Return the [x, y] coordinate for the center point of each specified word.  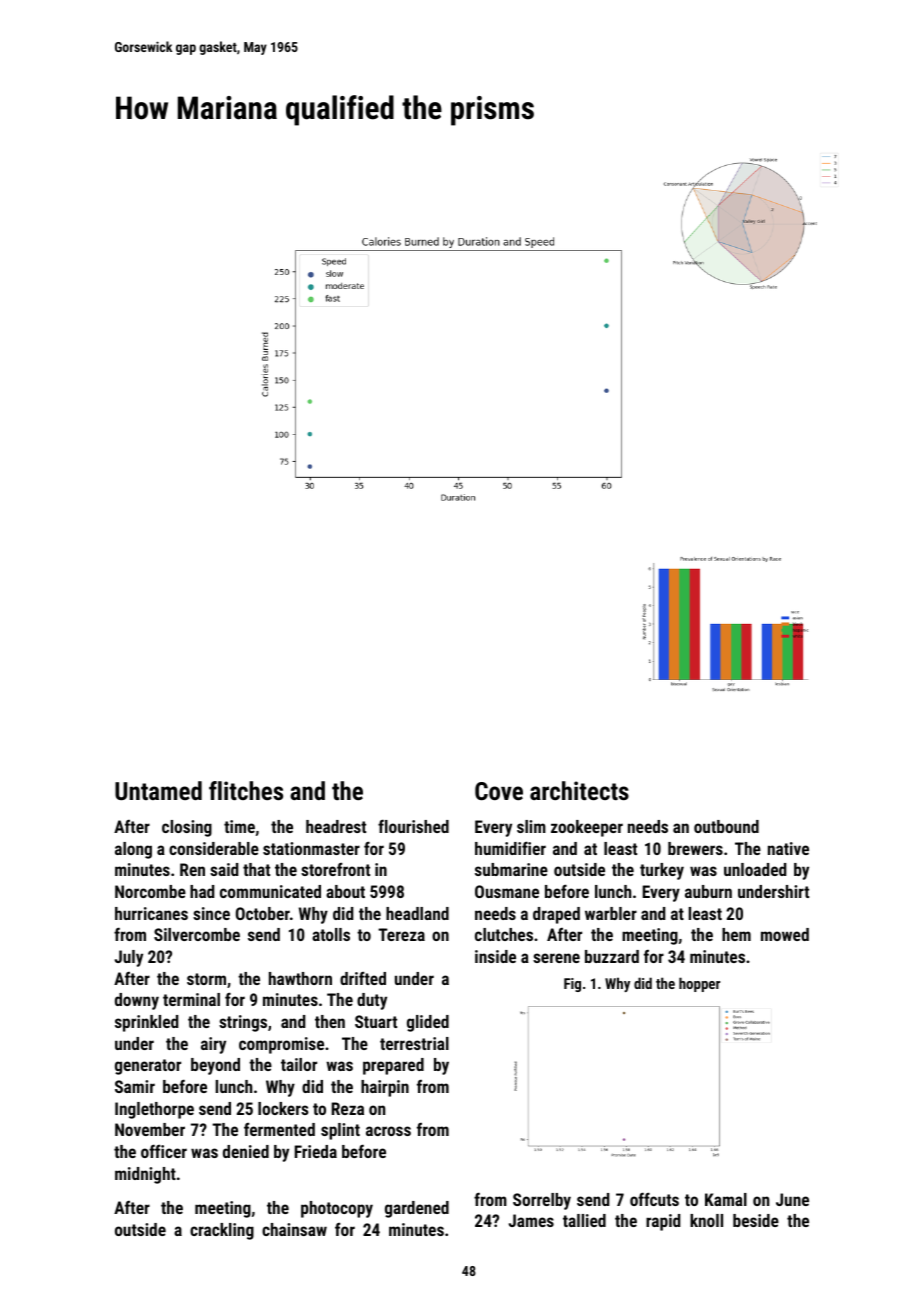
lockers [283, 1108]
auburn [708, 891]
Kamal [726, 1199]
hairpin [385, 1088]
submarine [511, 869]
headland [417, 913]
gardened [417, 1209]
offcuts [654, 1199]
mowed [785, 934]
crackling [222, 1231]
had [202, 891]
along [133, 850]
